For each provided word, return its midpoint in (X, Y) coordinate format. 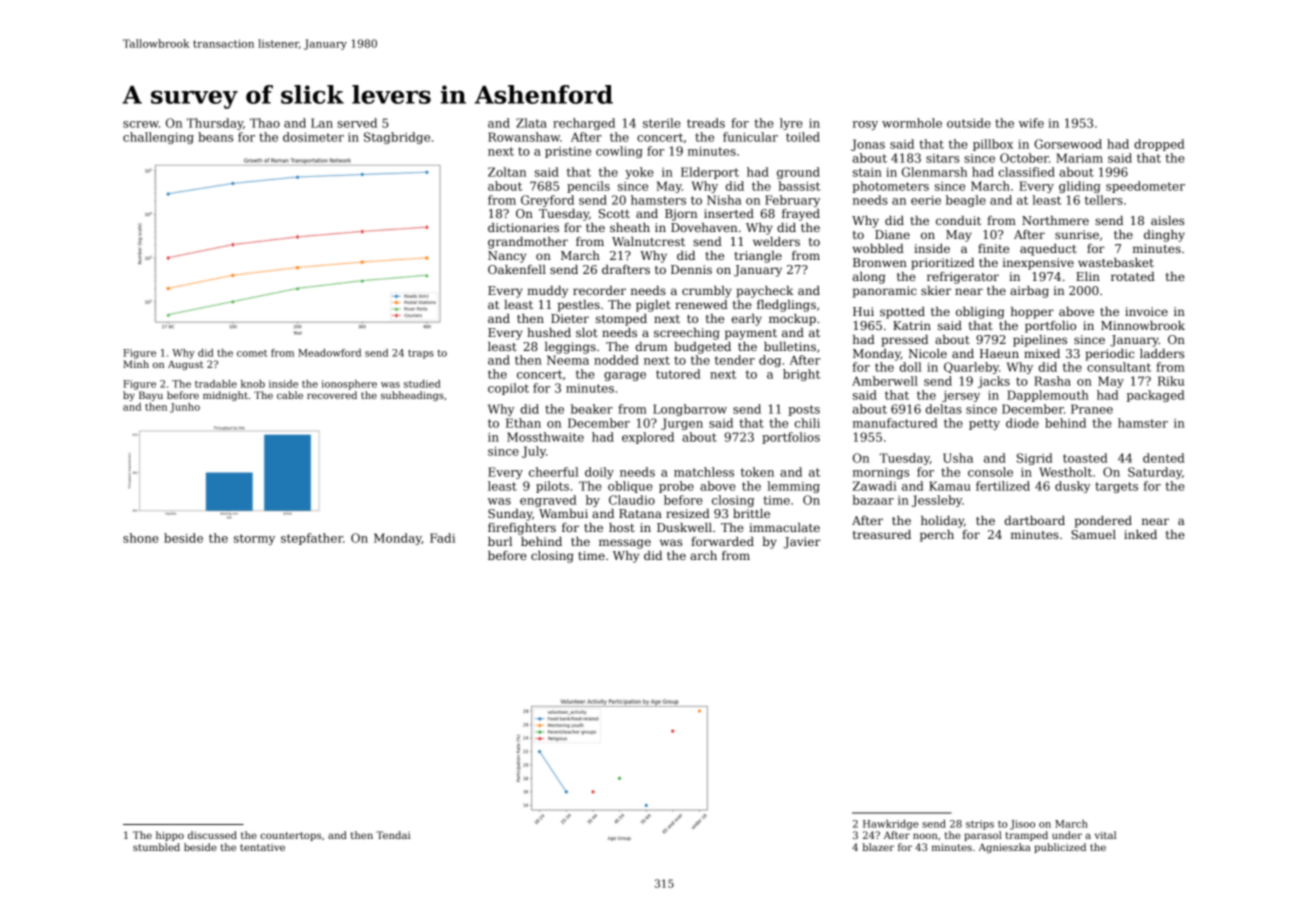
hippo (170, 836)
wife (1031, 123)
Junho (185, 408)
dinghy (1164, 236)
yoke (639, 173)
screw (141, 124)
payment (751, 334)
